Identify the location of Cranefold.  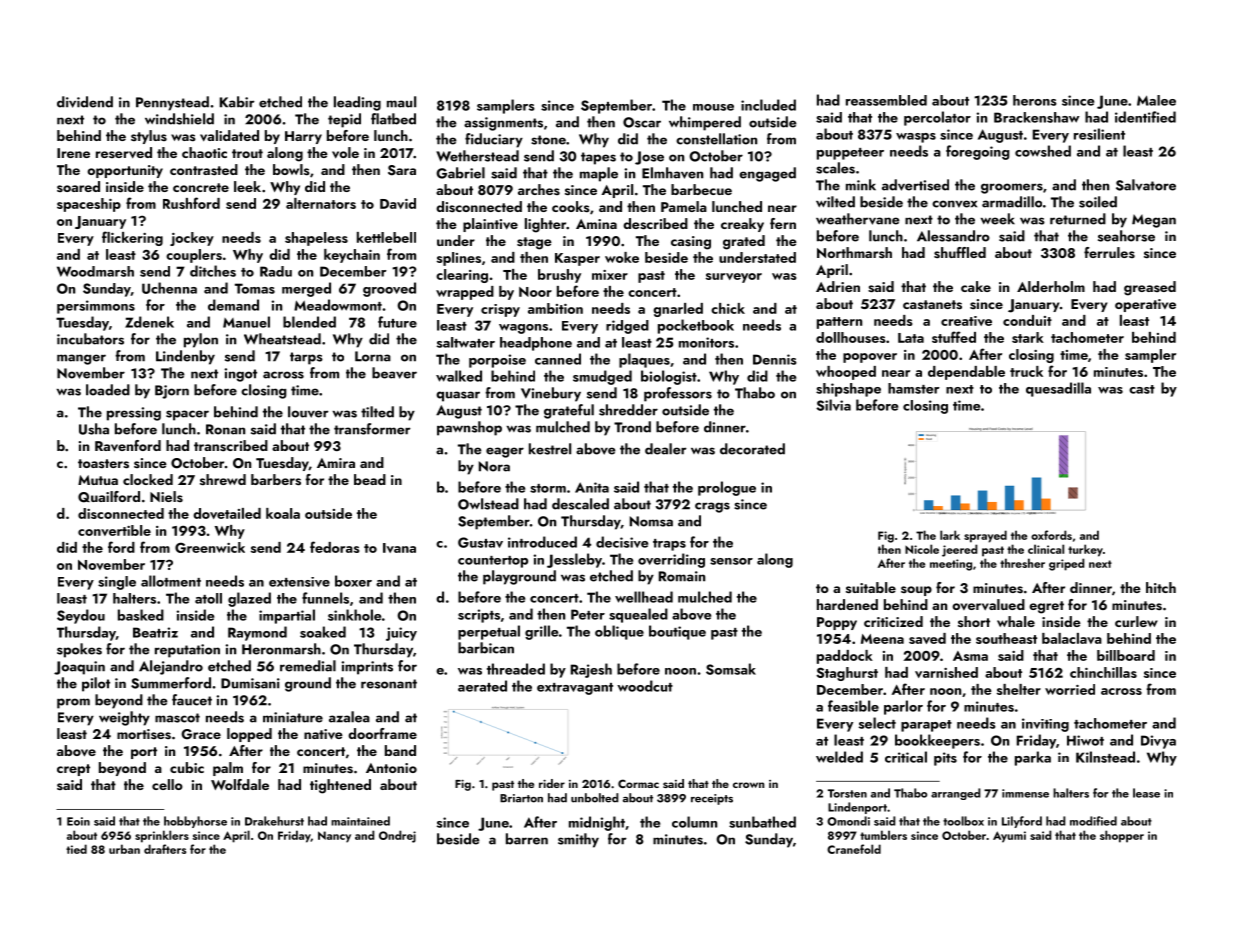
(854, 849).
